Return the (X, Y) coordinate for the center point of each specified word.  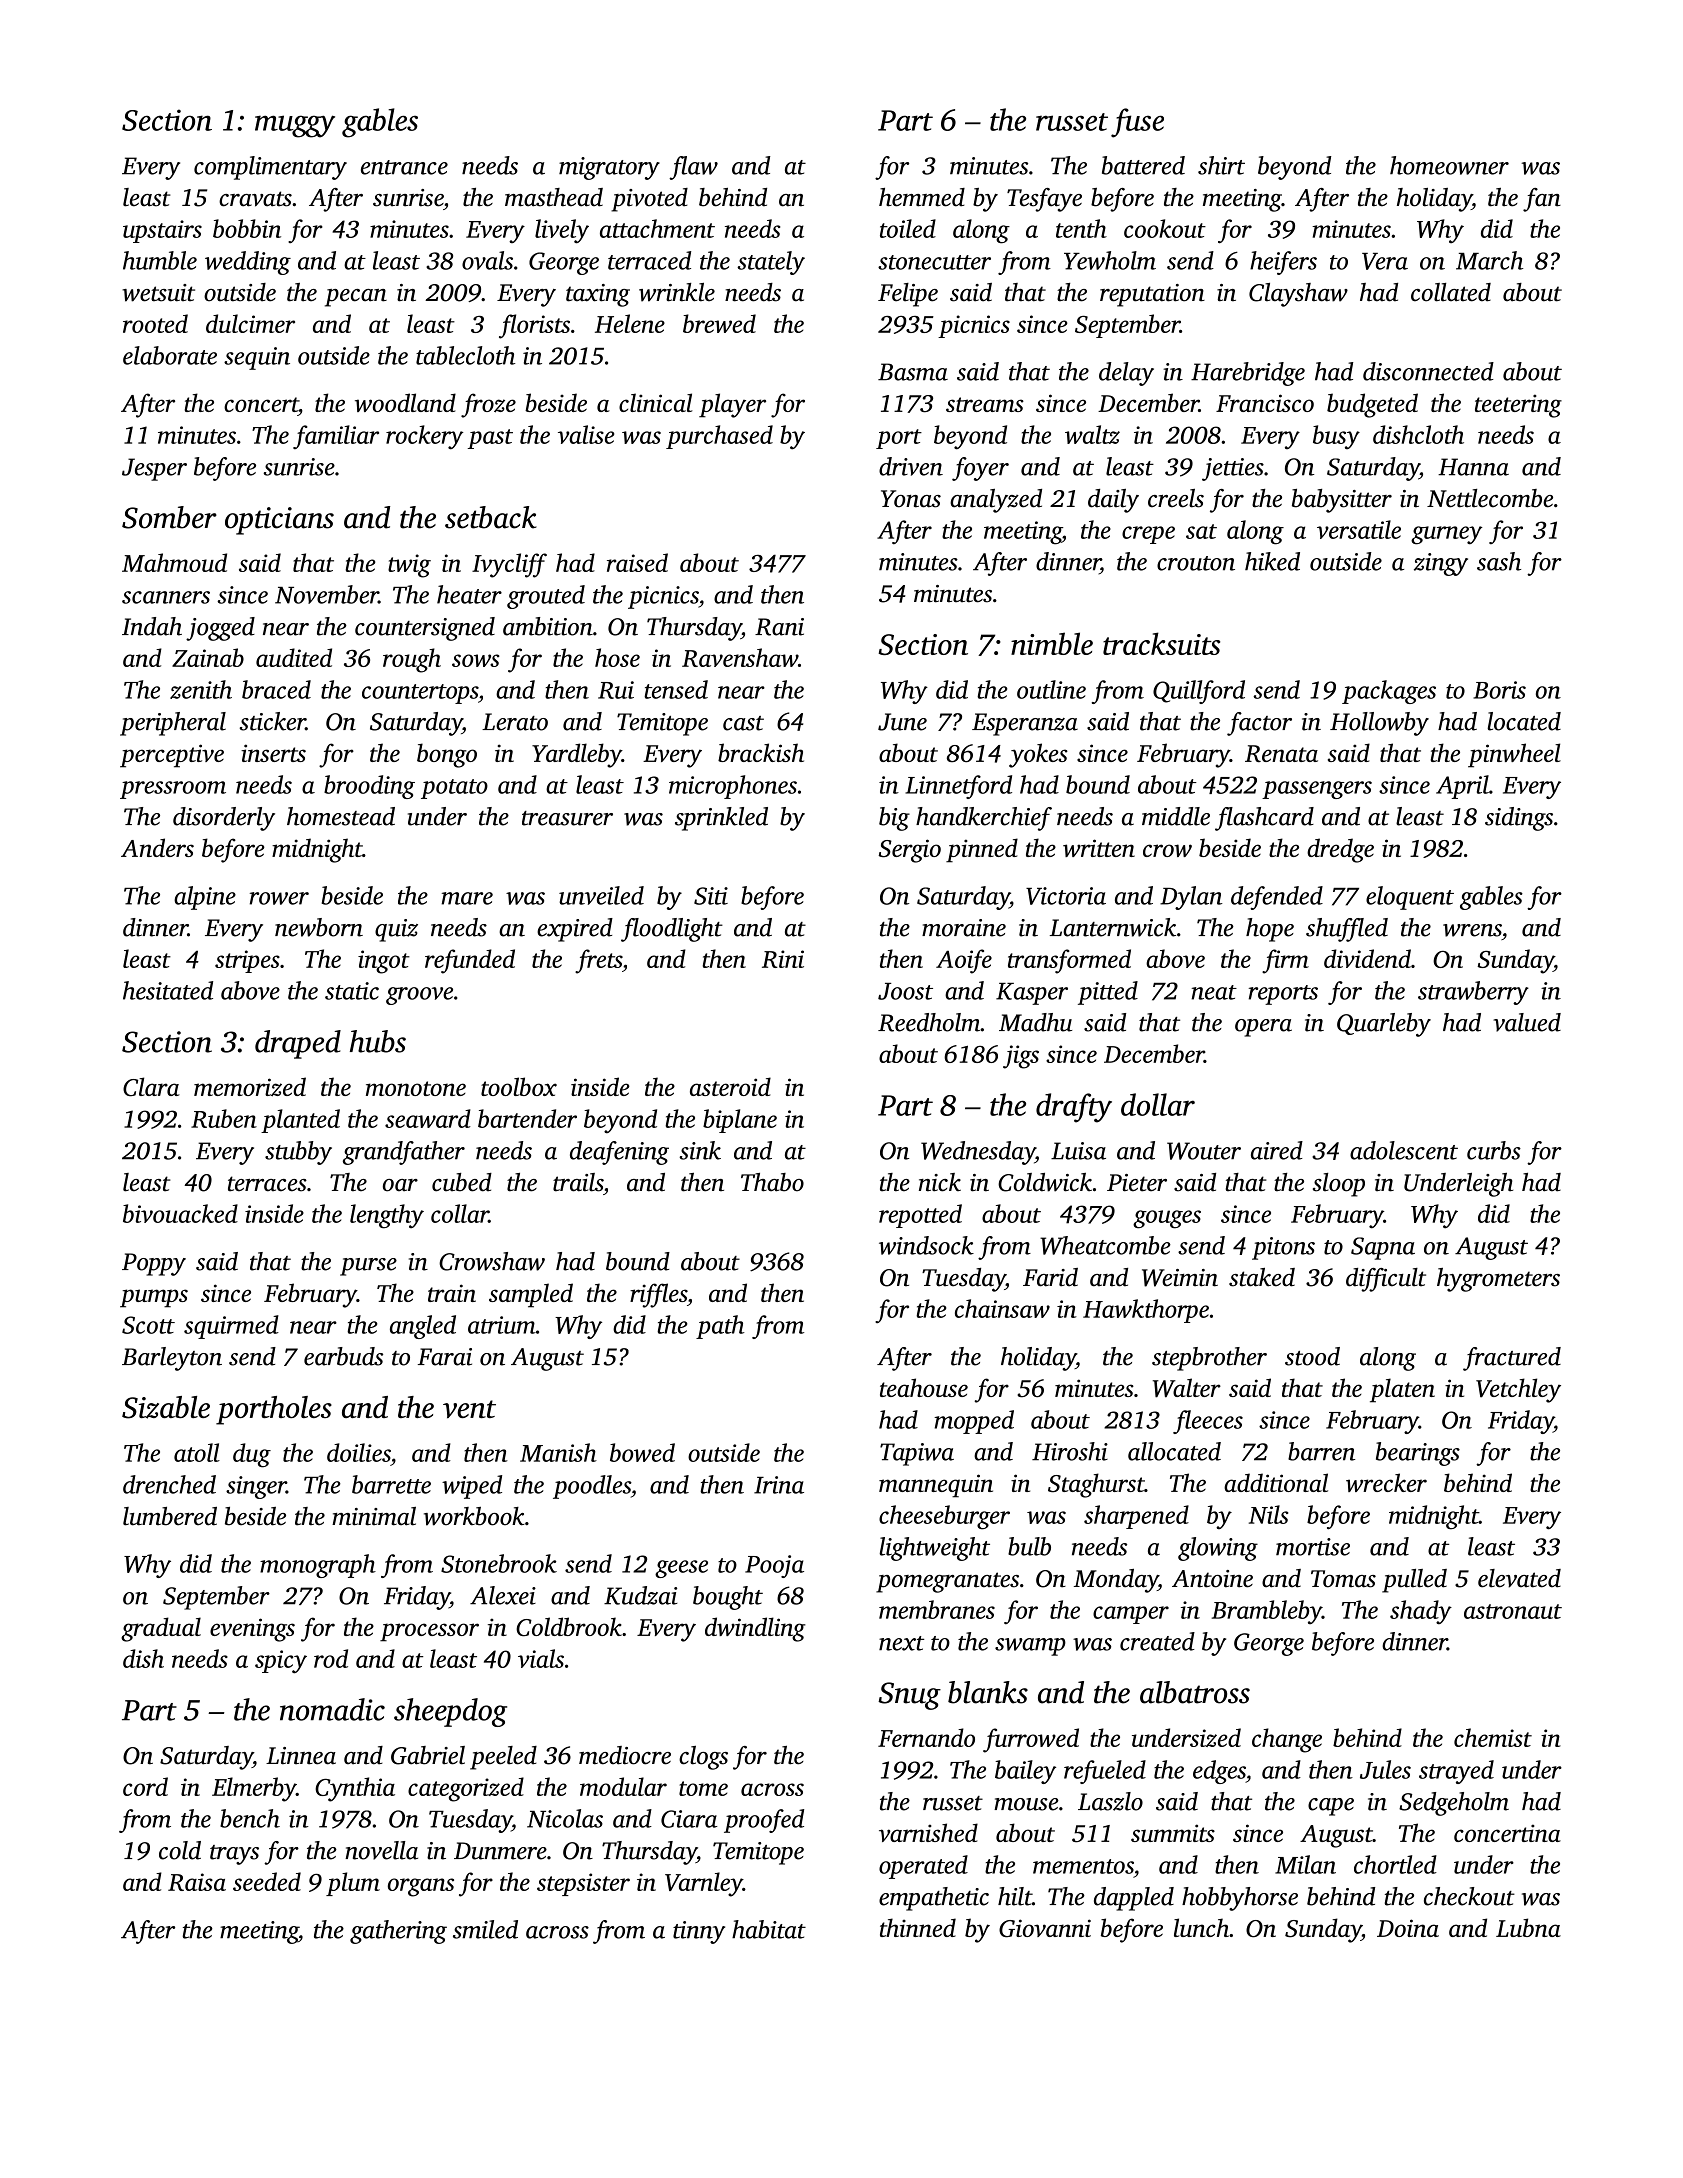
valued (1527, 1022)
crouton (1196, 563)
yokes (1038, 755)
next (901, 1643)
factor (1259, 724)
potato (454, 789)
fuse (1137, 123)
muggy (295, 126)
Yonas (911, 499)
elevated (1519, 1578)
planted (300, 1121)
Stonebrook (499, 1563)
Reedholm (929, 1022)
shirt (1221, 165)
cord (145, 1786)
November (327, 594)
